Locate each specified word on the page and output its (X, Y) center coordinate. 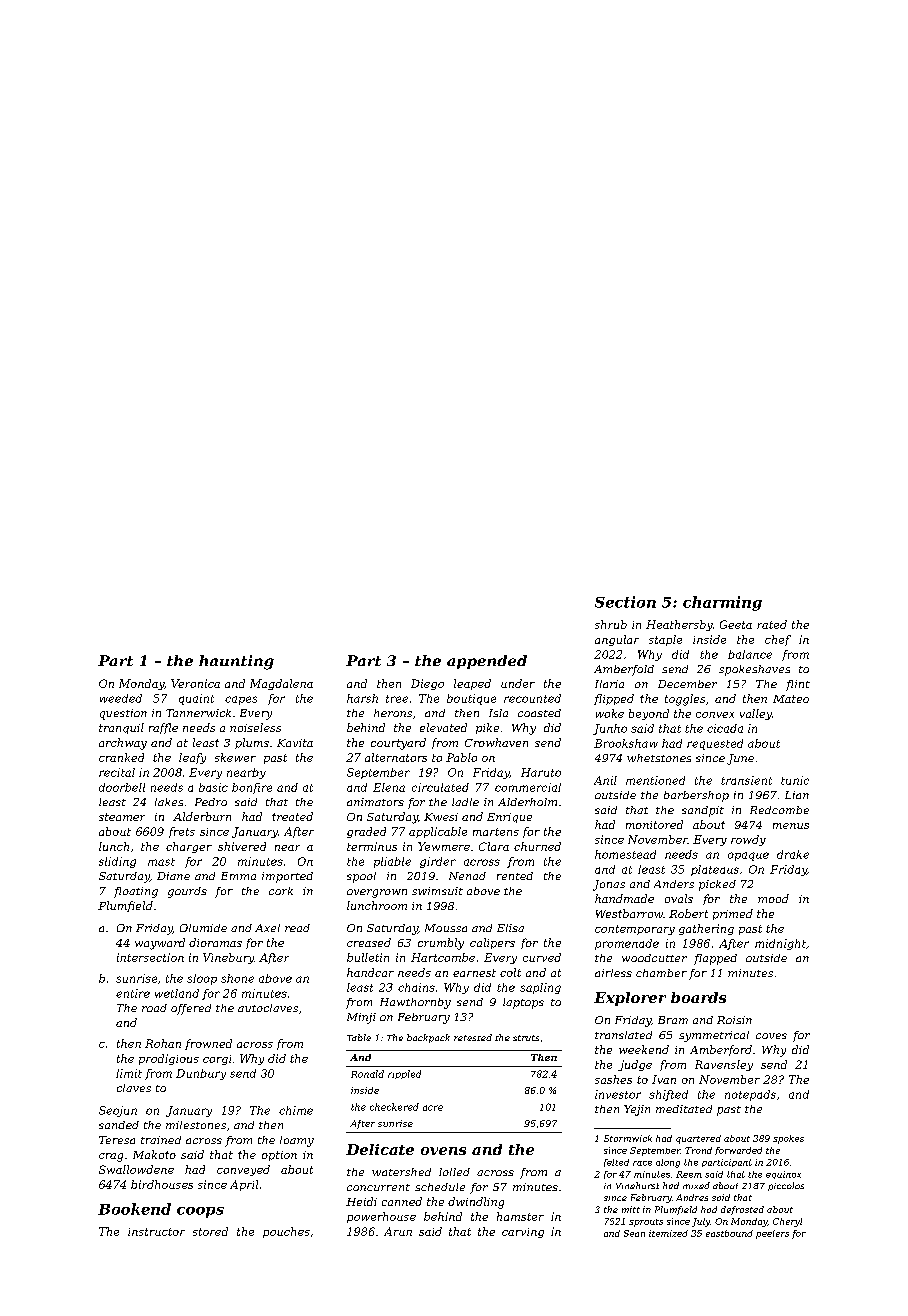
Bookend (134, 1209)
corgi (217, 1060)
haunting (236, 662)
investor (618, 1094)
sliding (117, 862)
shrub (611, 624)
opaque (748, 856)
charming (722, 603)
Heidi (361, 1201)
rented (515, 876)
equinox (783, 1175)
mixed (696, 1185)
